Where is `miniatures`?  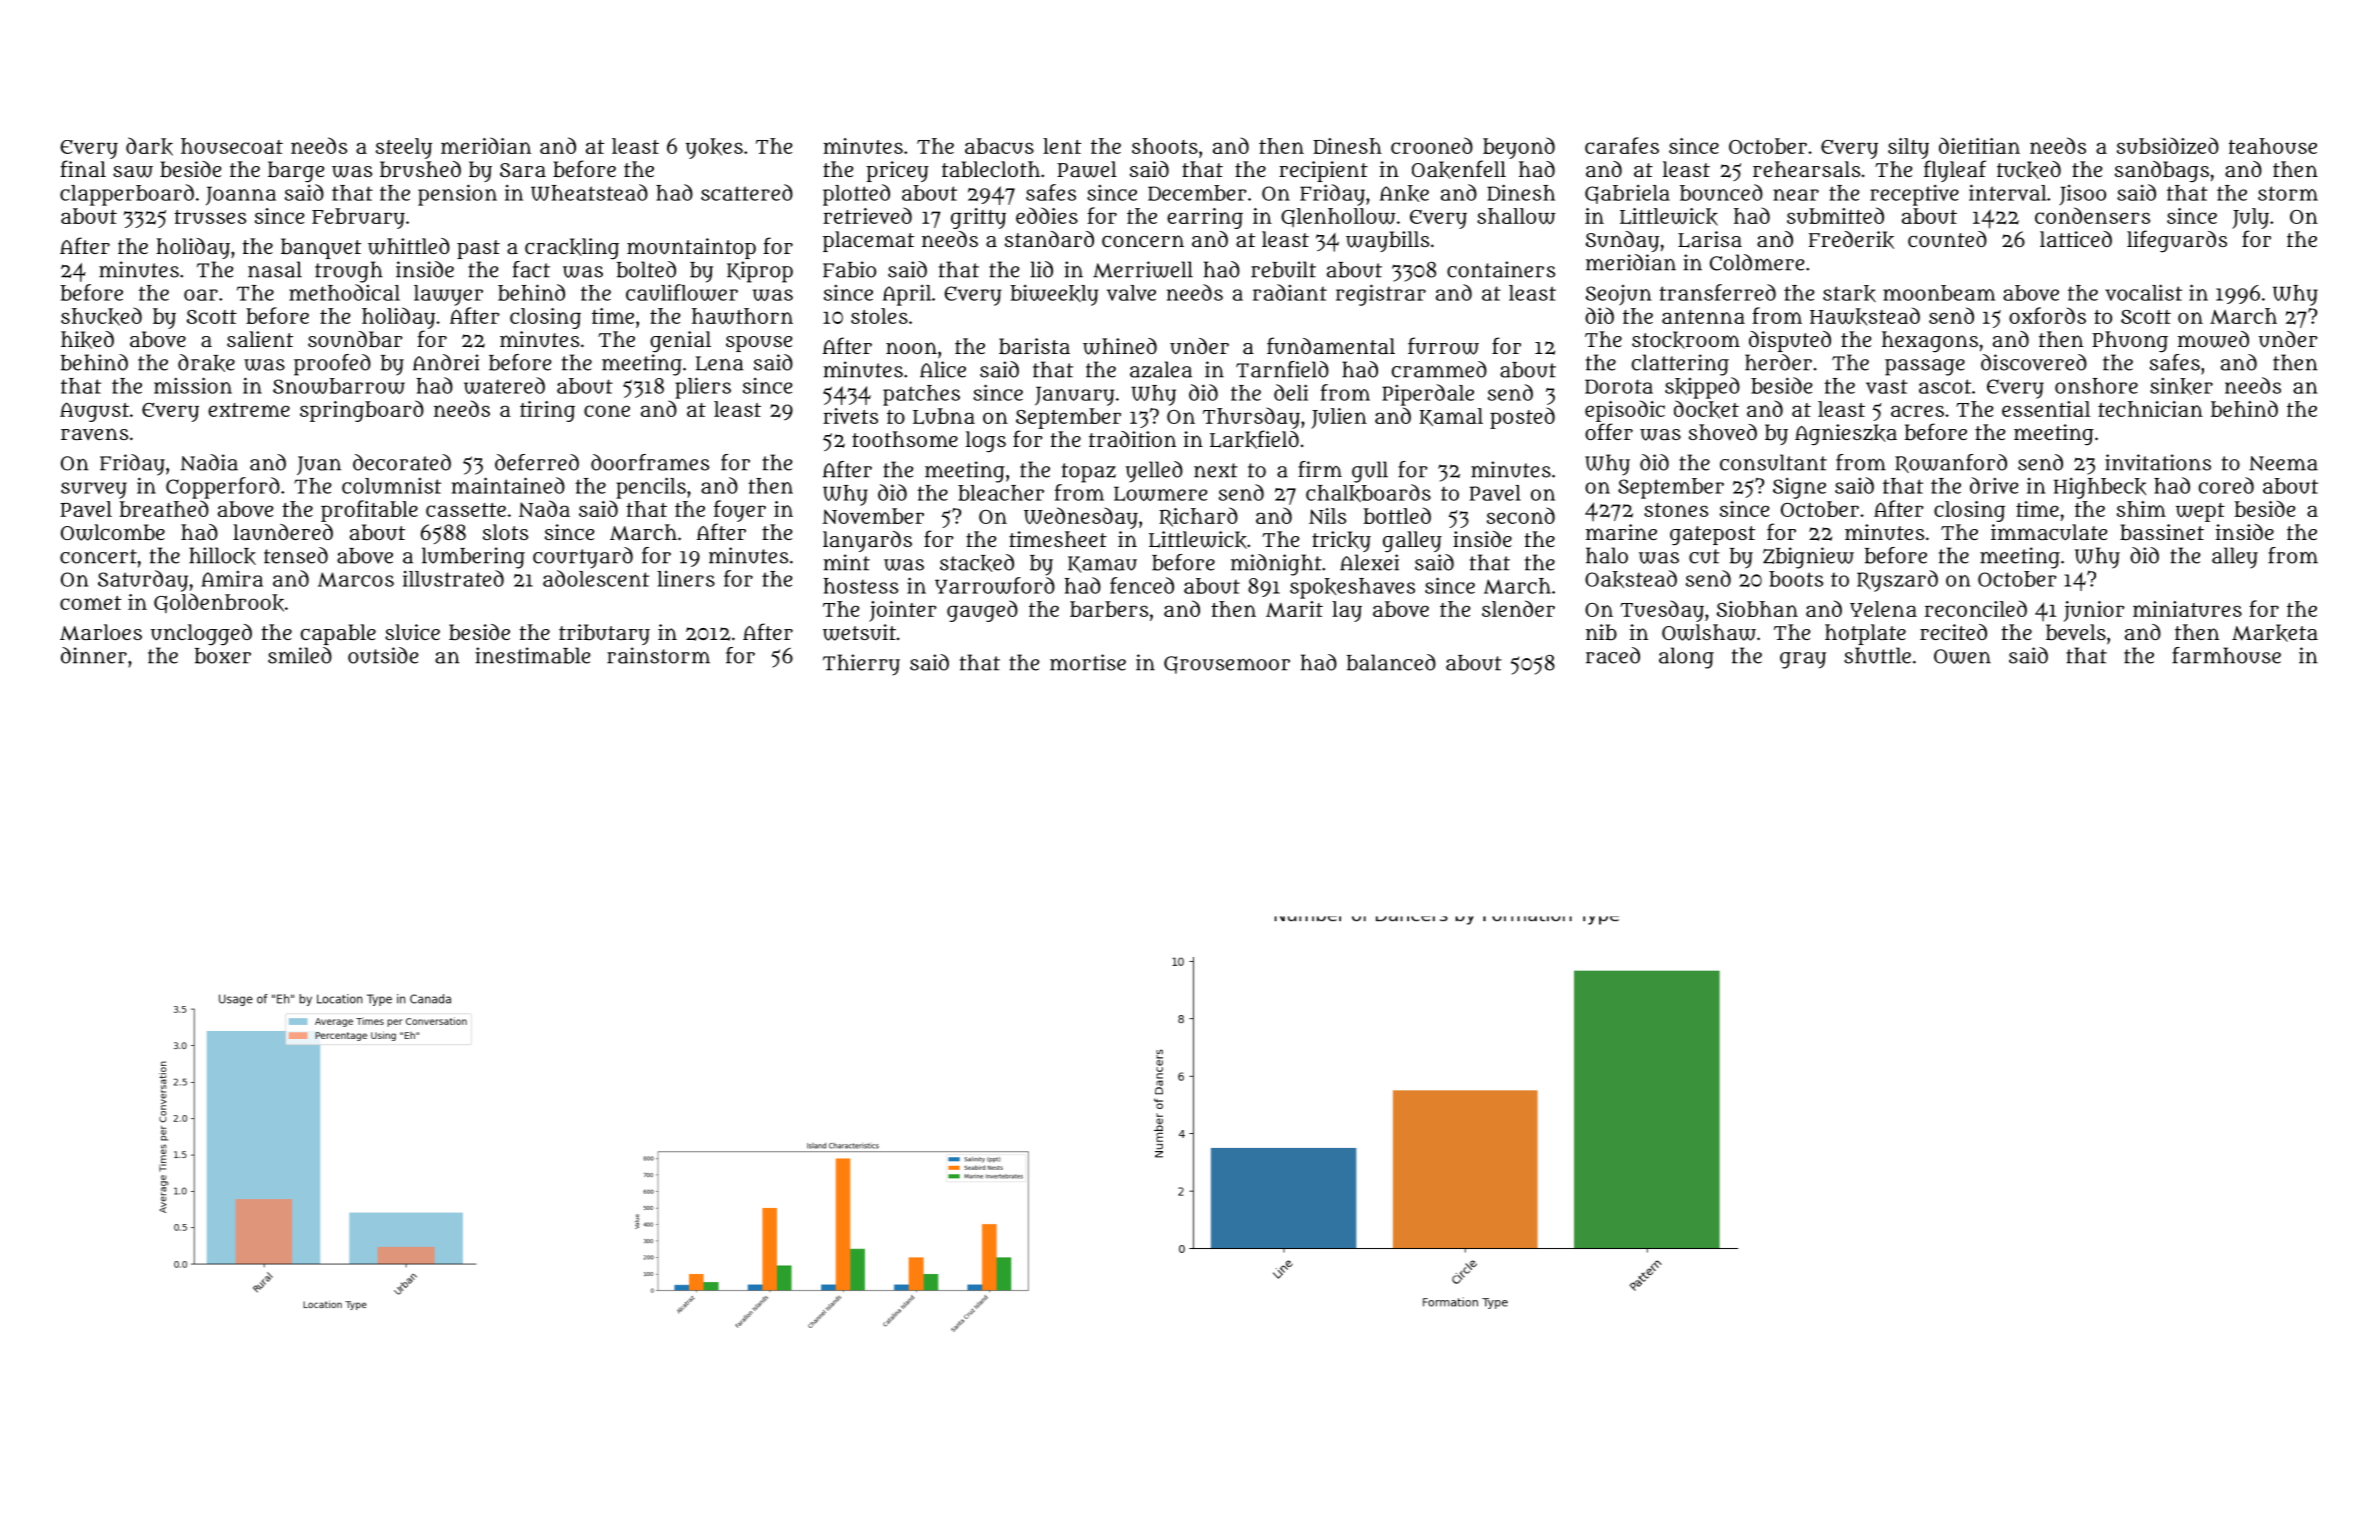
miniatures is located at coordinates (2187, 609).
